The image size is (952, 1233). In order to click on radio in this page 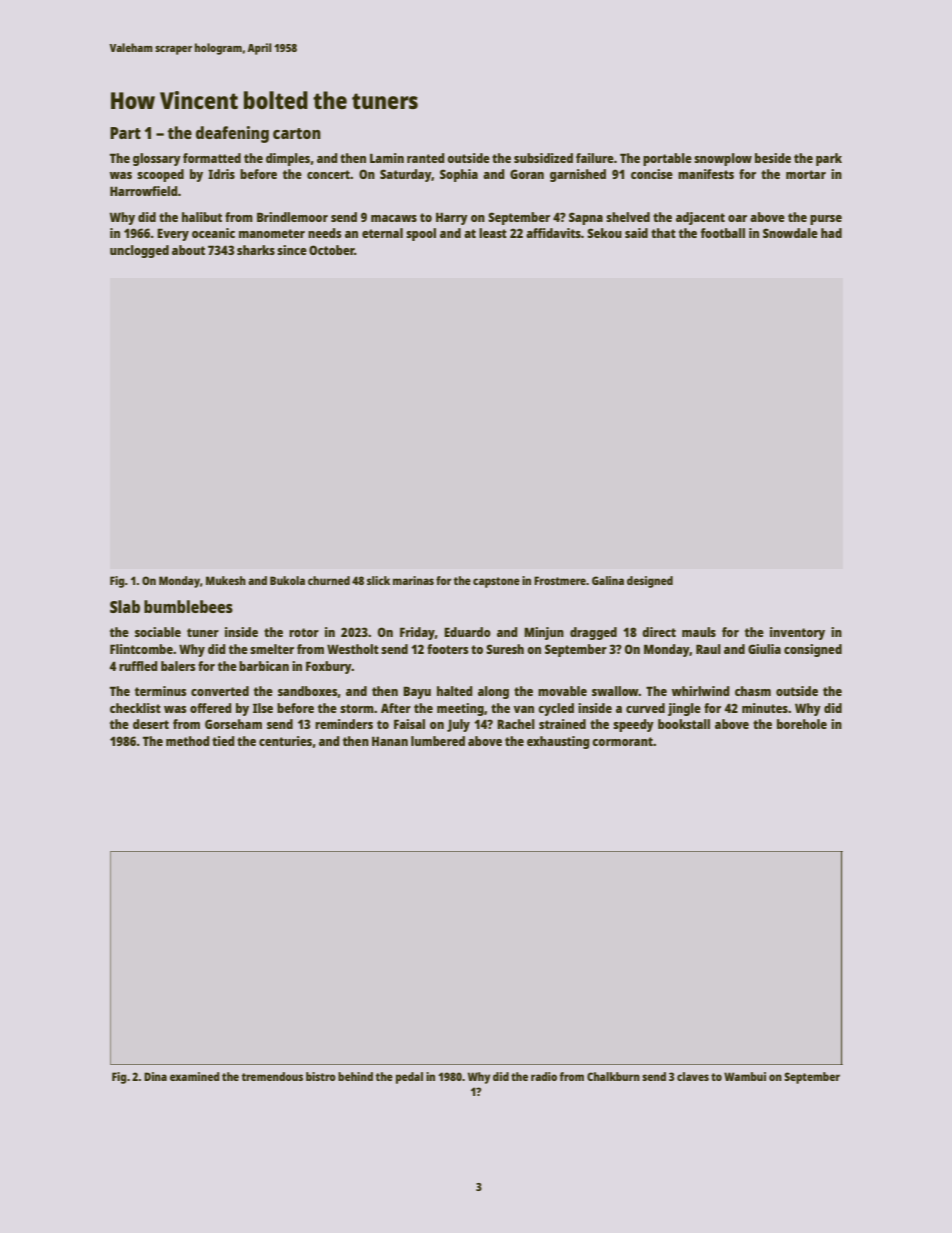, I will do `click(544, 1076)`.
